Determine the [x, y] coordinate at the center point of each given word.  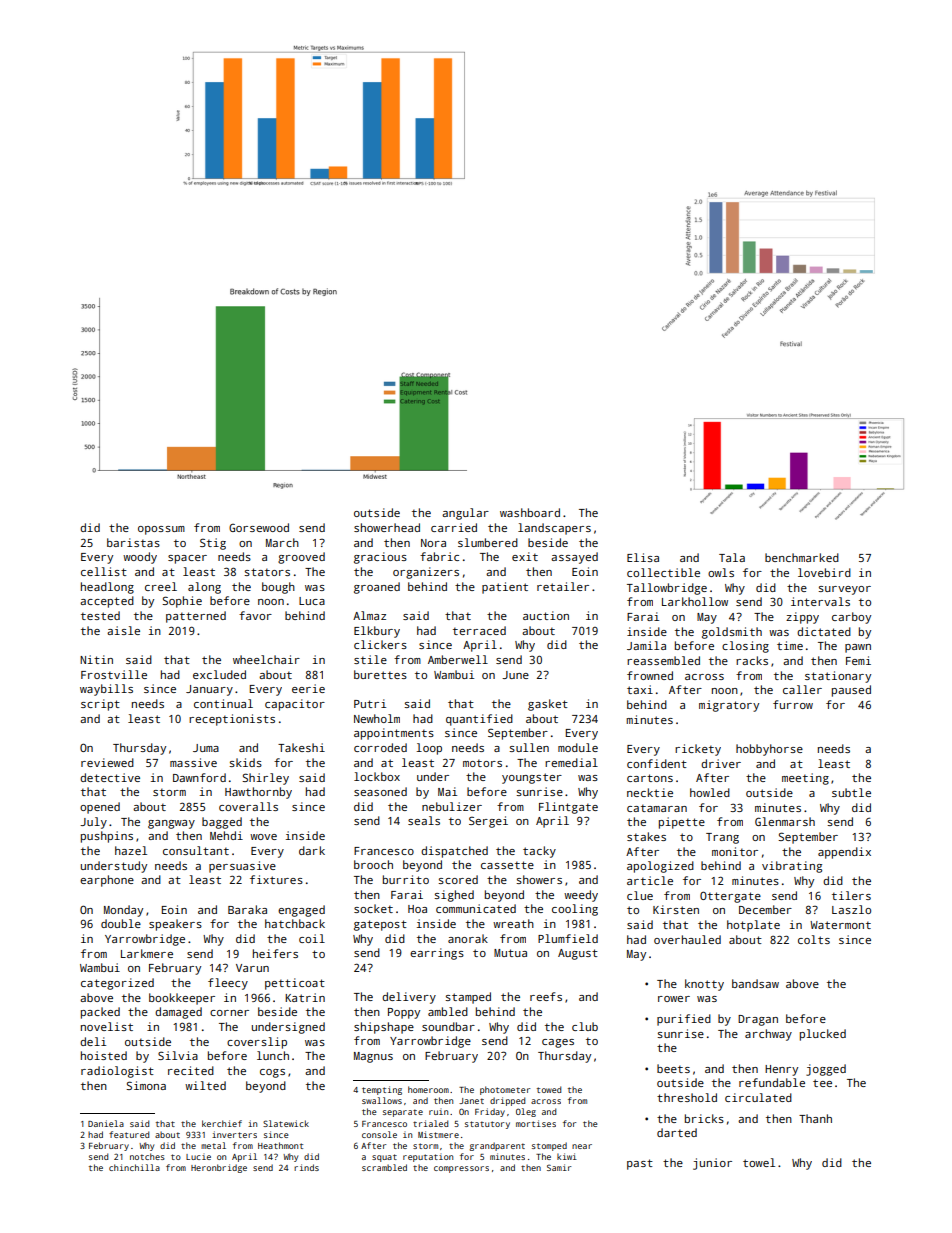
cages [558, 1043]
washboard [530, 512]
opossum [161, 530]
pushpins [107, 837]
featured [129, 1134]
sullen [529, 747]
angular [465, 514]
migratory [729, 706]
